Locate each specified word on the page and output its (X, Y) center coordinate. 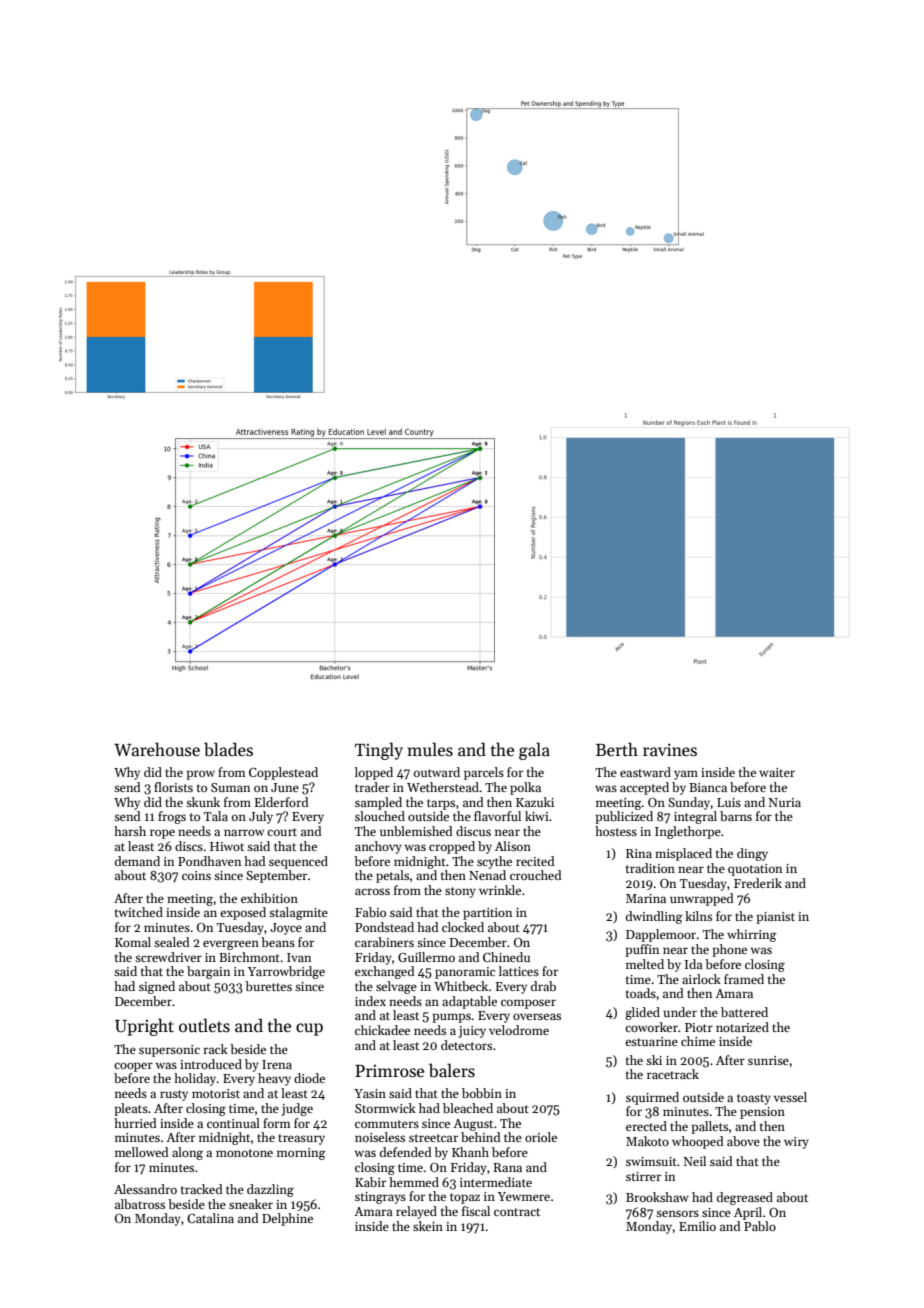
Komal (133, 942)
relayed (416, 1212)
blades (228, 749)
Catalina (210, 1218)
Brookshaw (657, 1197)
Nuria (785, 802)
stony (460, 892)
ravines (670, 750)
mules (430, 749)
